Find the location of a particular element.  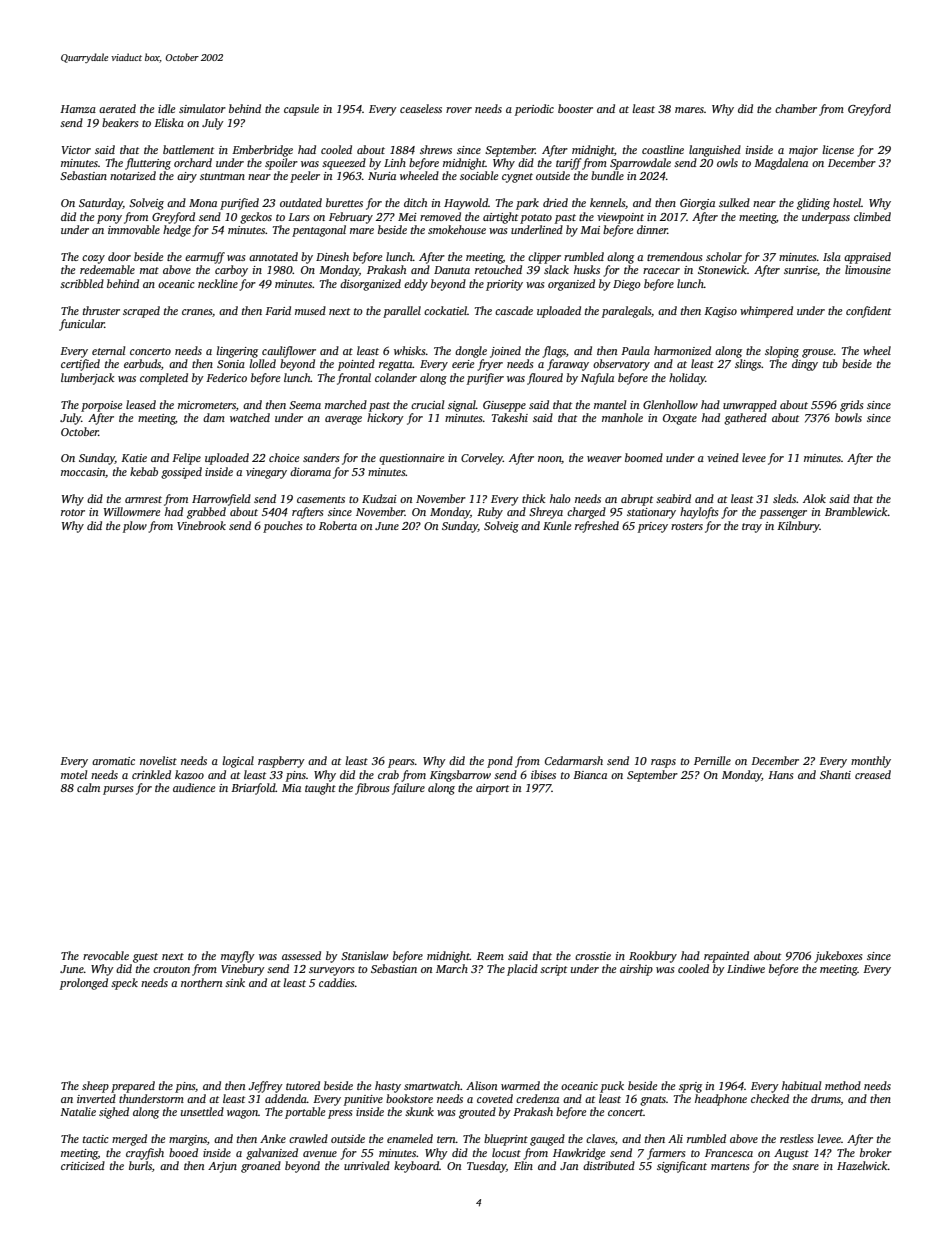

tactic is located at coordinates (95, 1139).
